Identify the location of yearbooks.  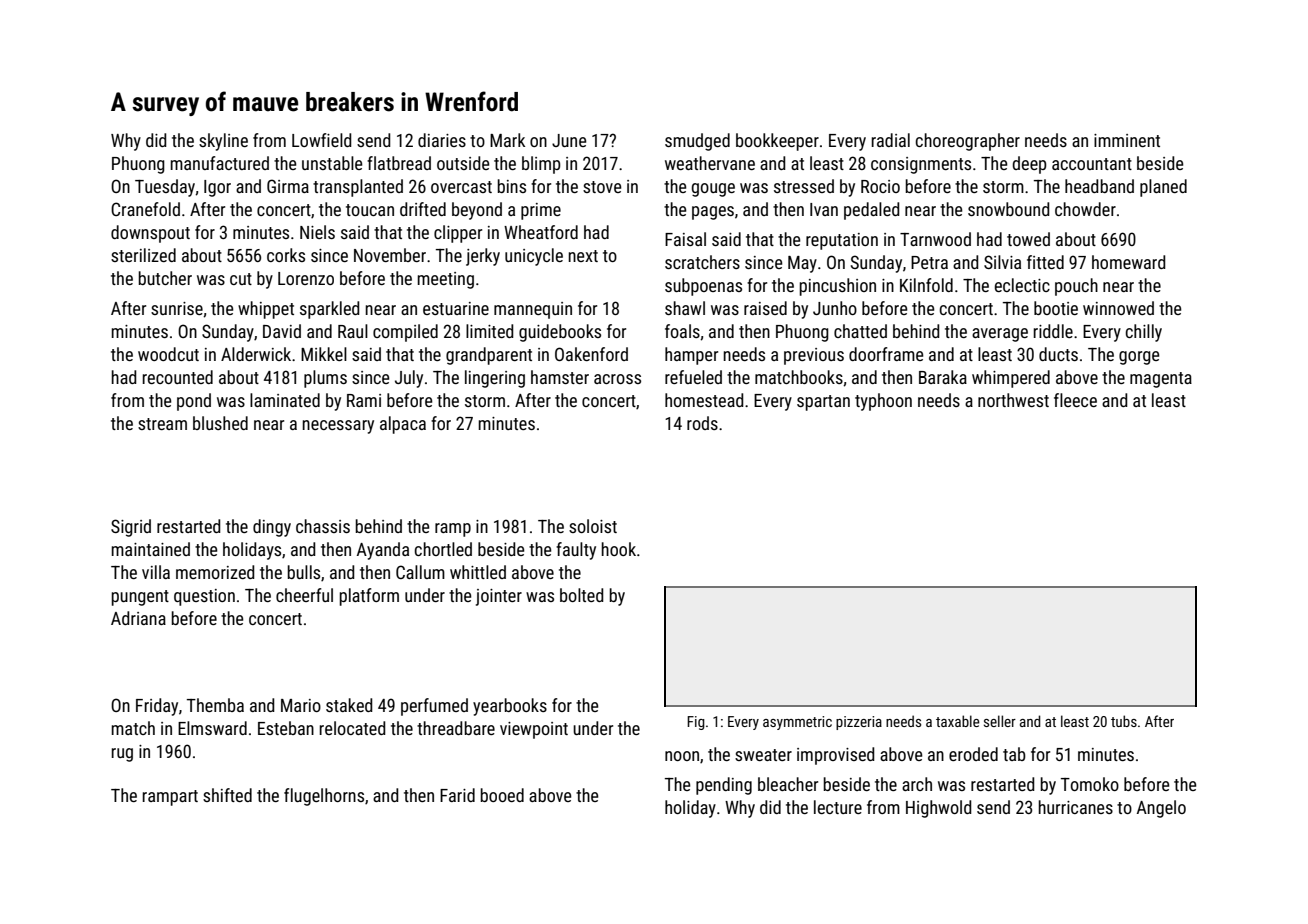
(510, 707).
